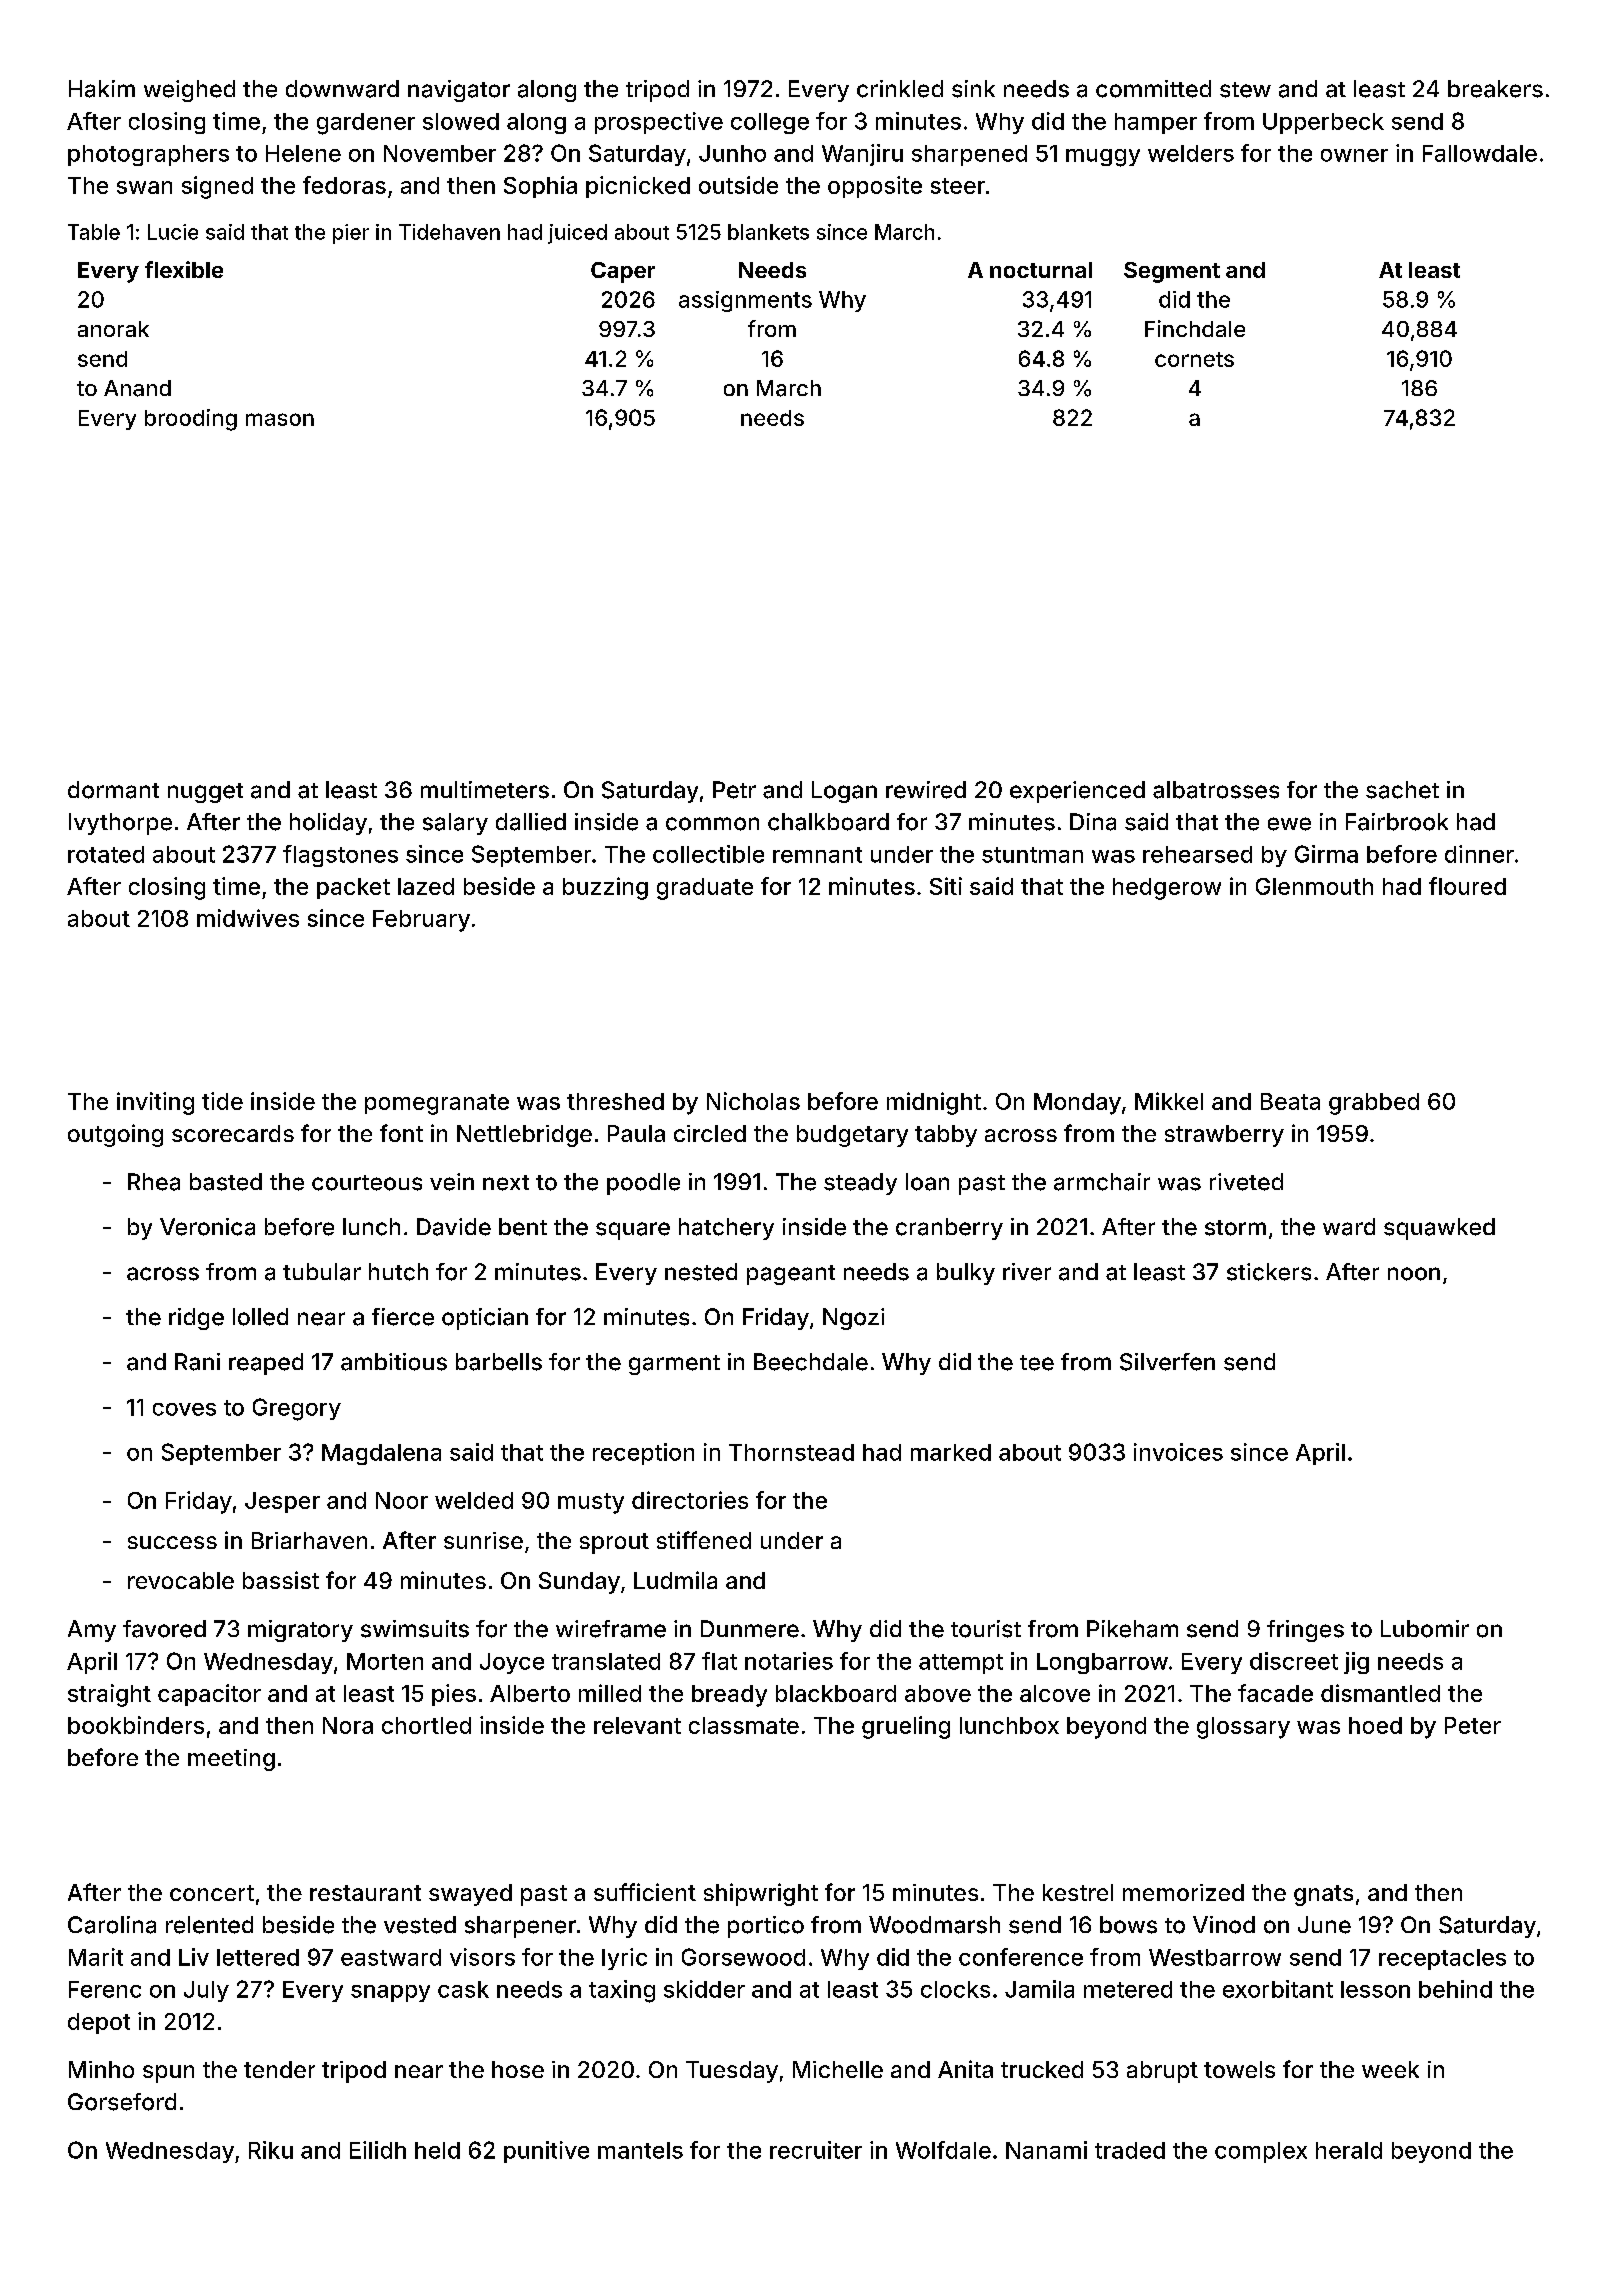 The width and height of the page is (1620, 2292). Describe the element at coordinates (844, 792) in the page. I see `Logan` at that location.
